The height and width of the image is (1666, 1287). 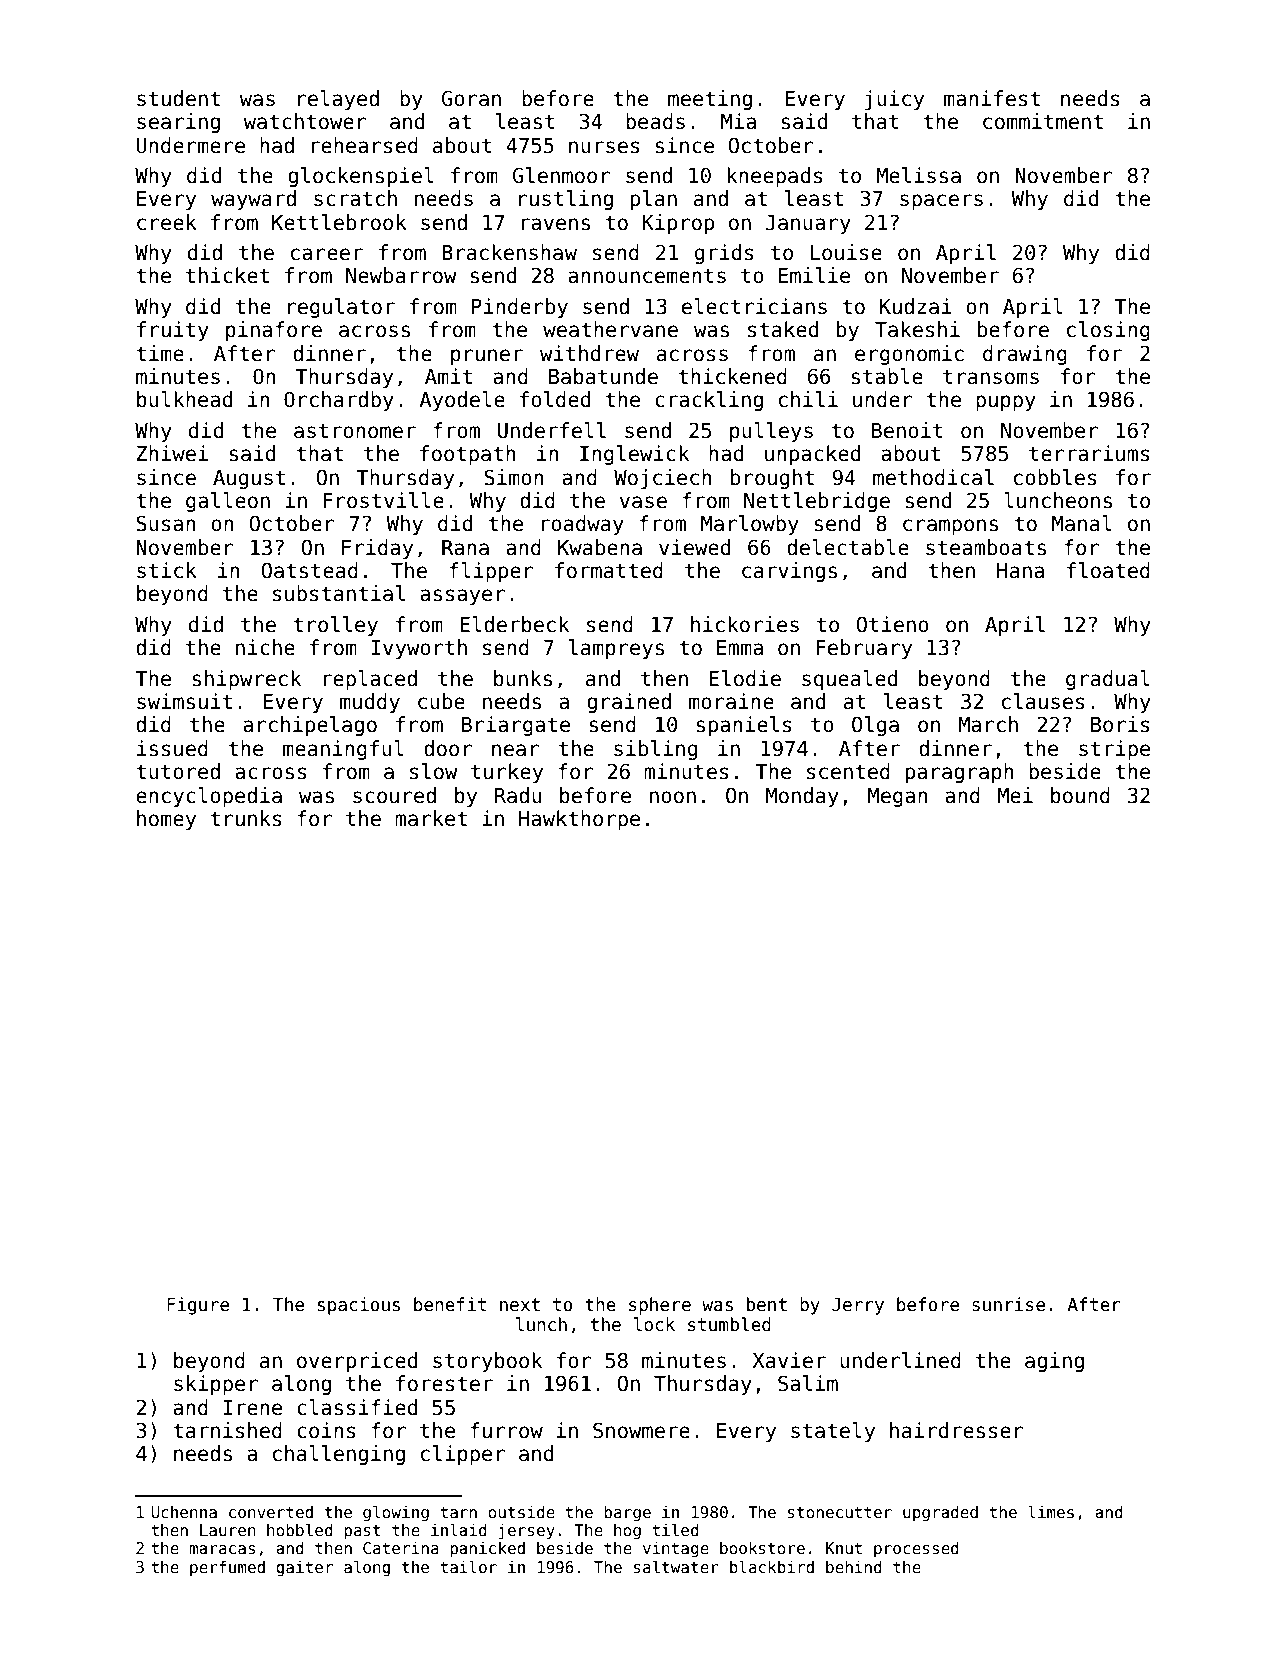 What do you see at coordinates (1015, 795) in the image?
I see `Mei` at bounding box center [1015, 795].
